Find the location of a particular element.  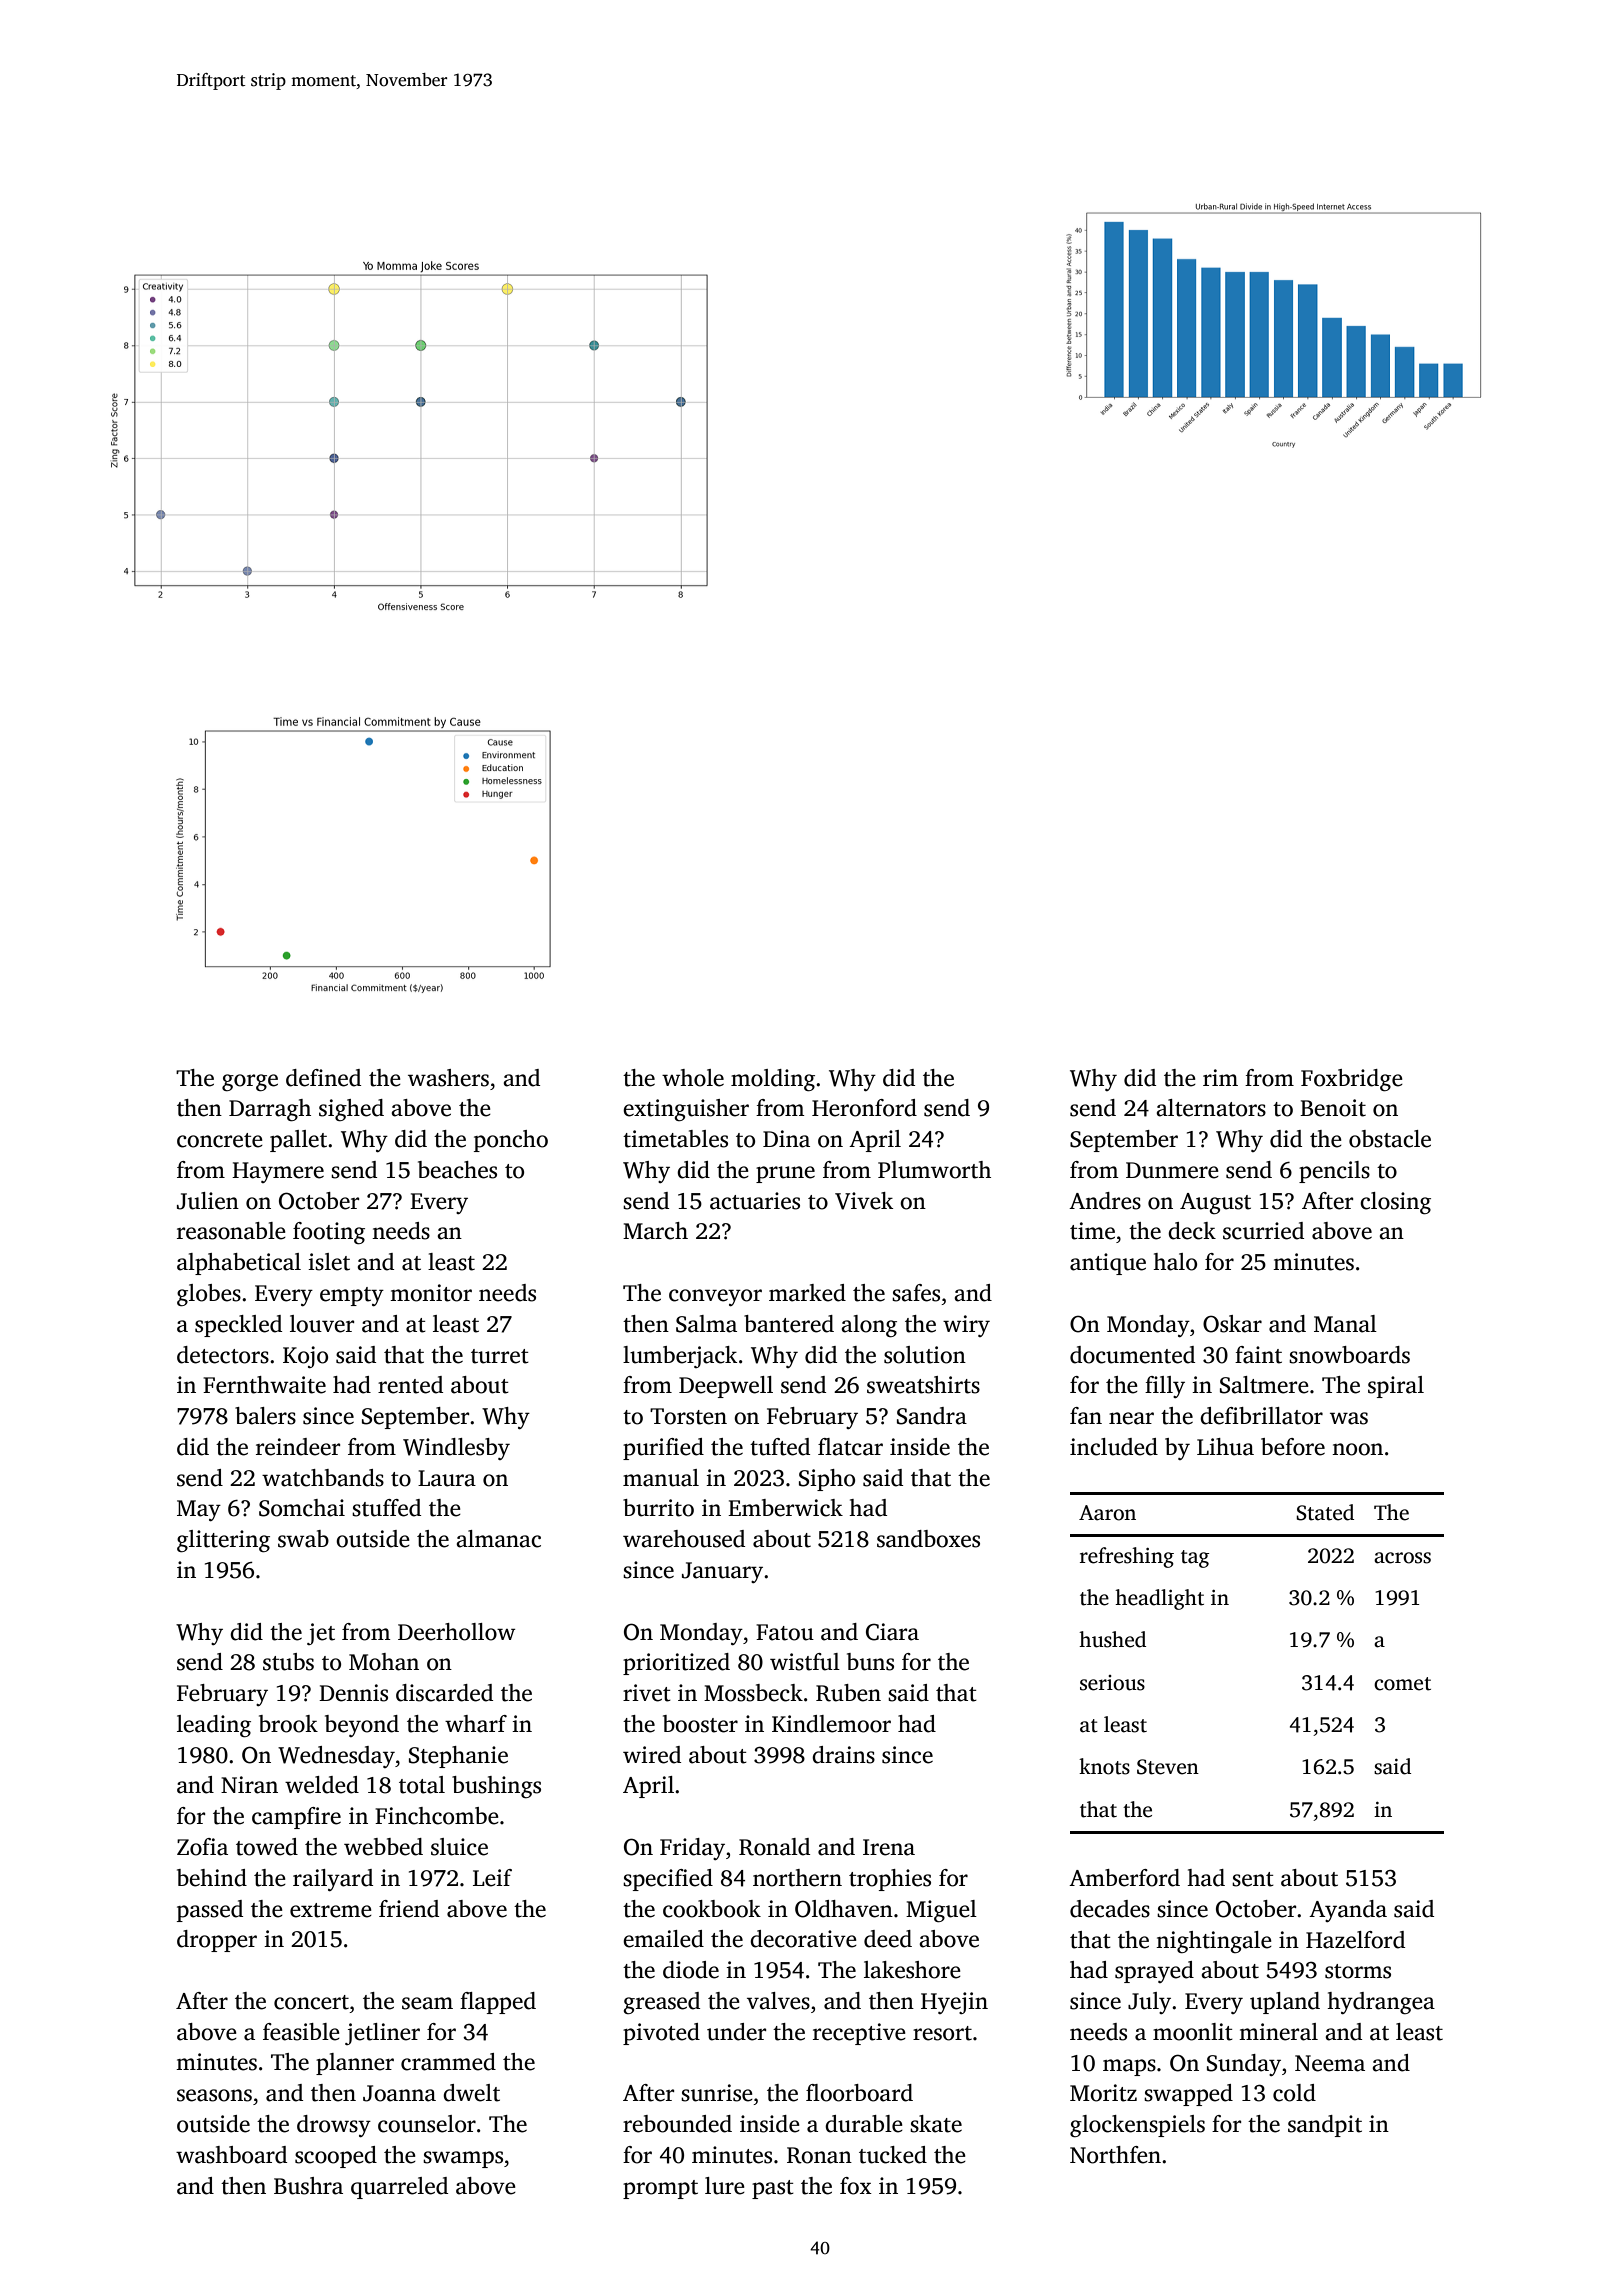

tufted is located at coordinates (780, 1447).
